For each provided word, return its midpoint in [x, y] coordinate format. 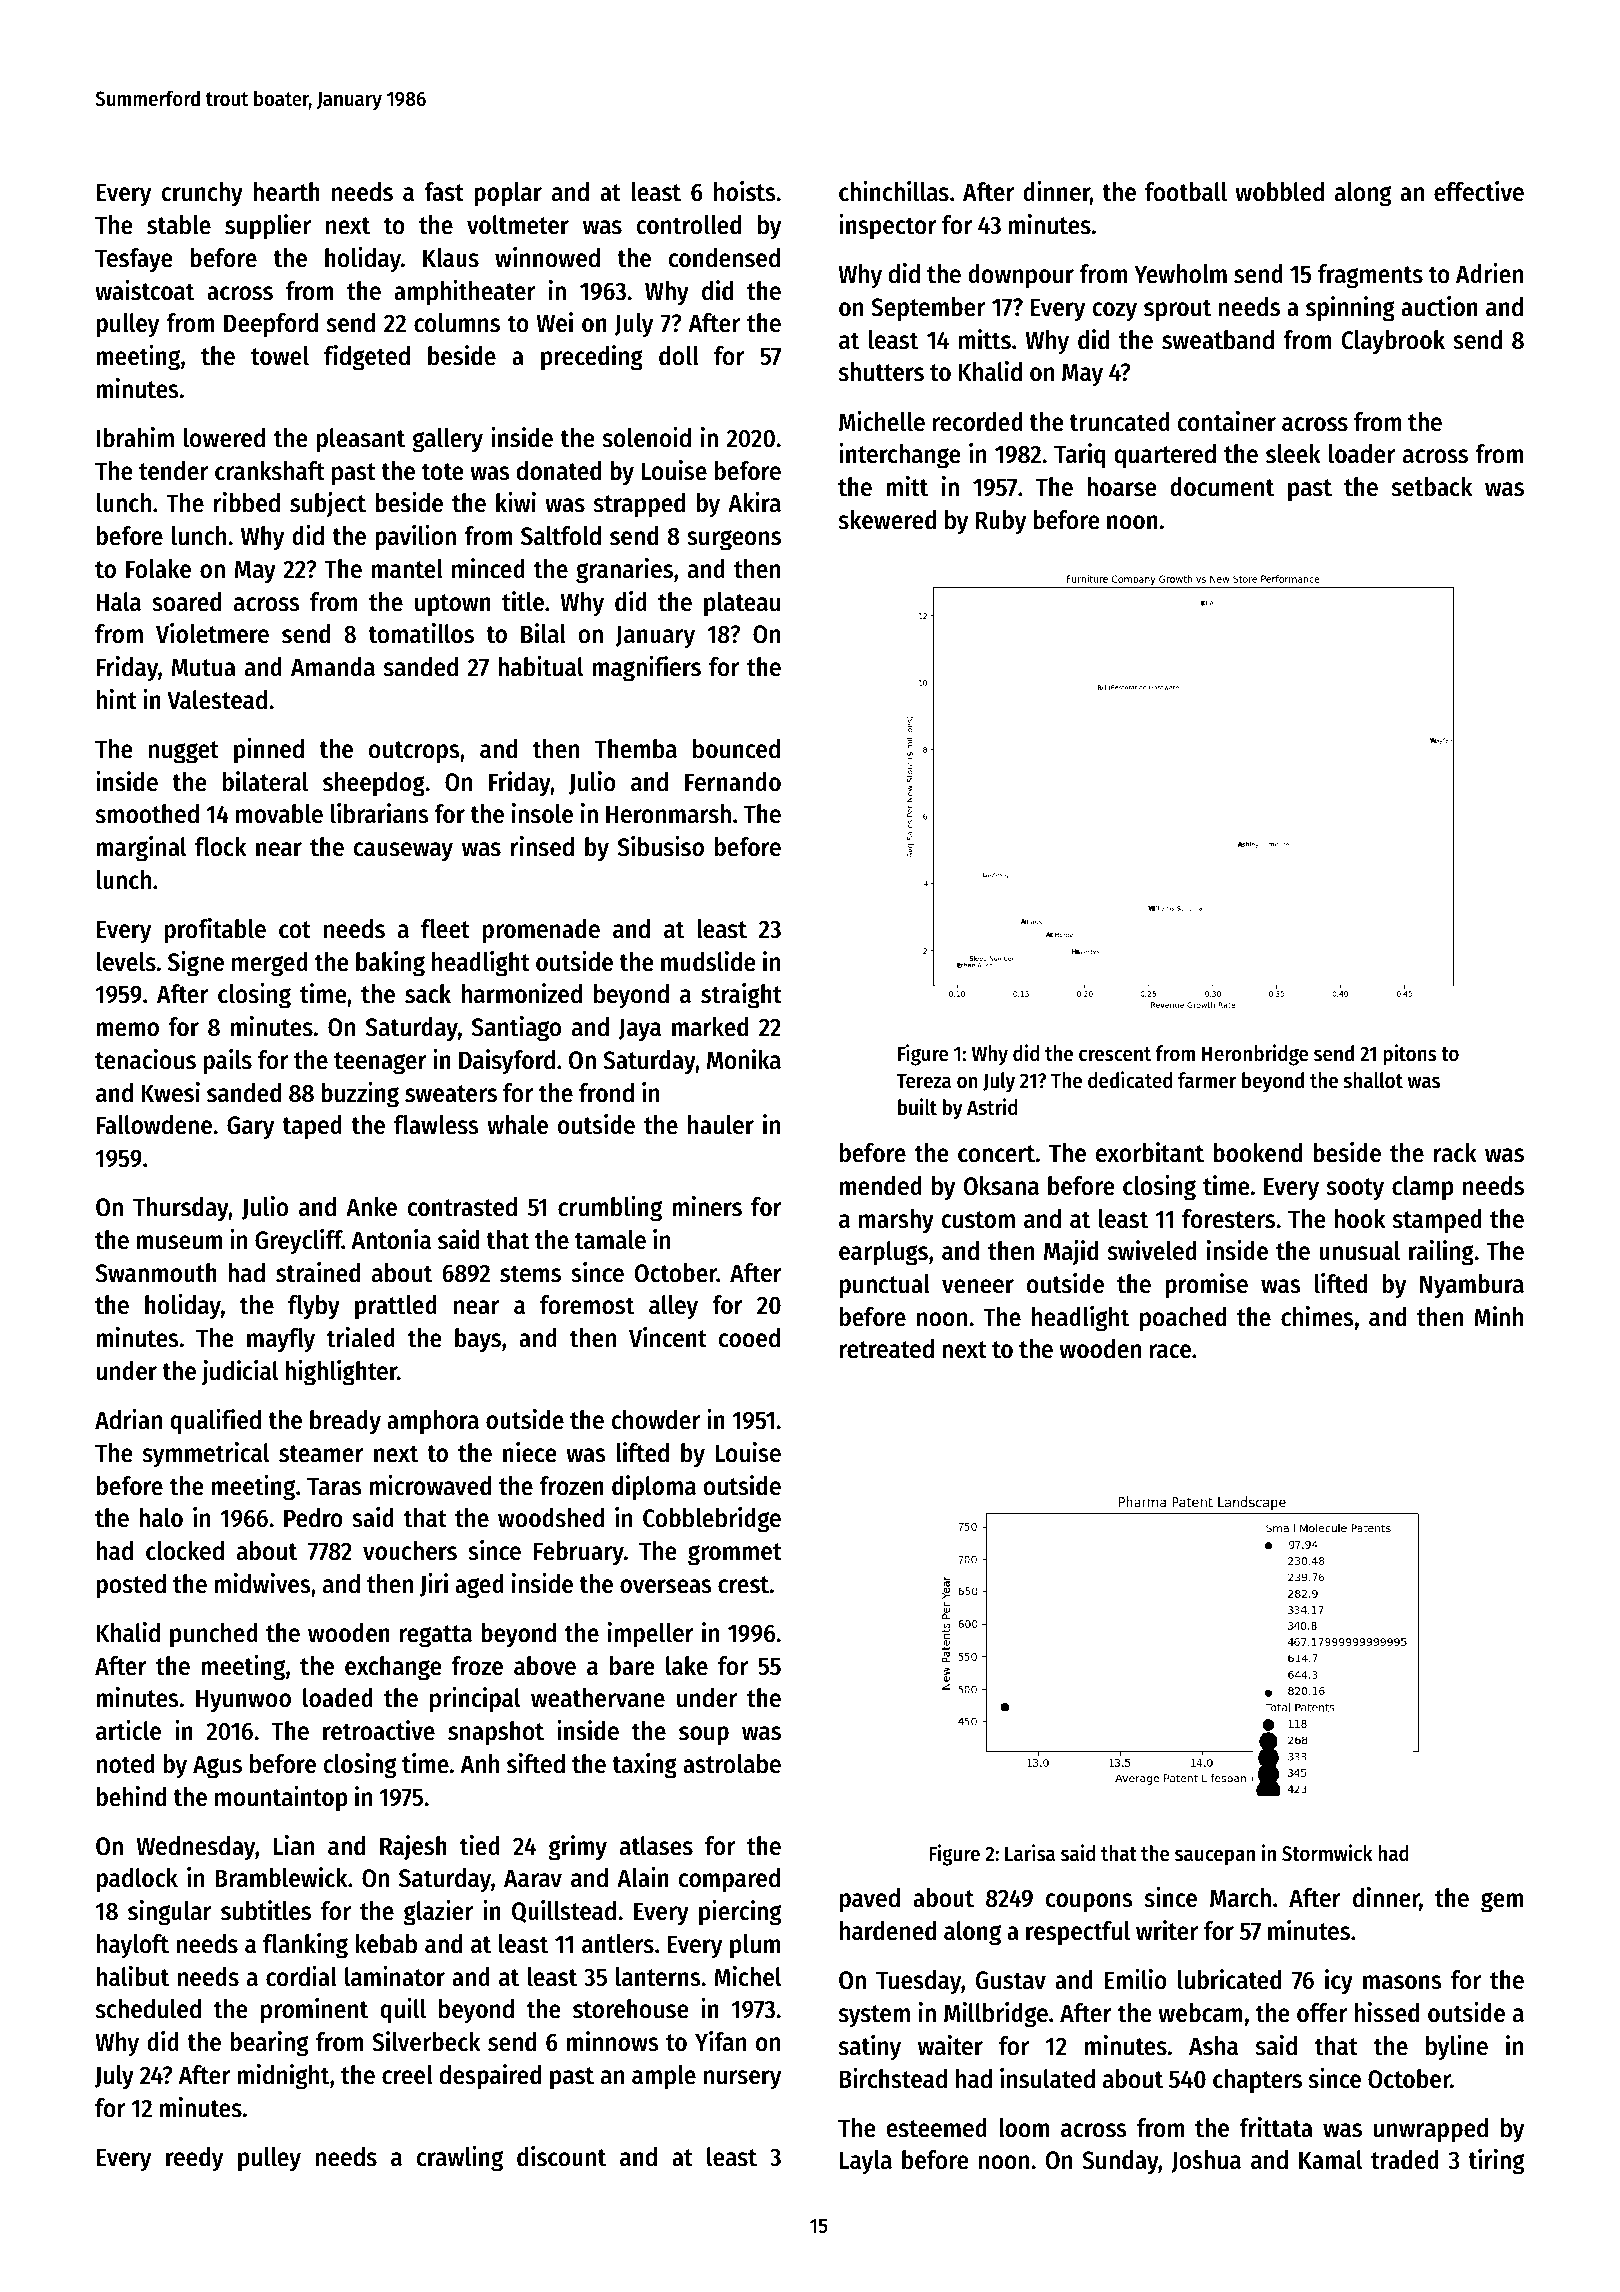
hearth [286, 192]
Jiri [434, 1585]
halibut [133, 1976]
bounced [736, 749]
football [1186, 192]
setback [1432, 487]
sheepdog [374, 784]
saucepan [1215, 1857]
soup [704, 1736]
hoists [745, 191]
